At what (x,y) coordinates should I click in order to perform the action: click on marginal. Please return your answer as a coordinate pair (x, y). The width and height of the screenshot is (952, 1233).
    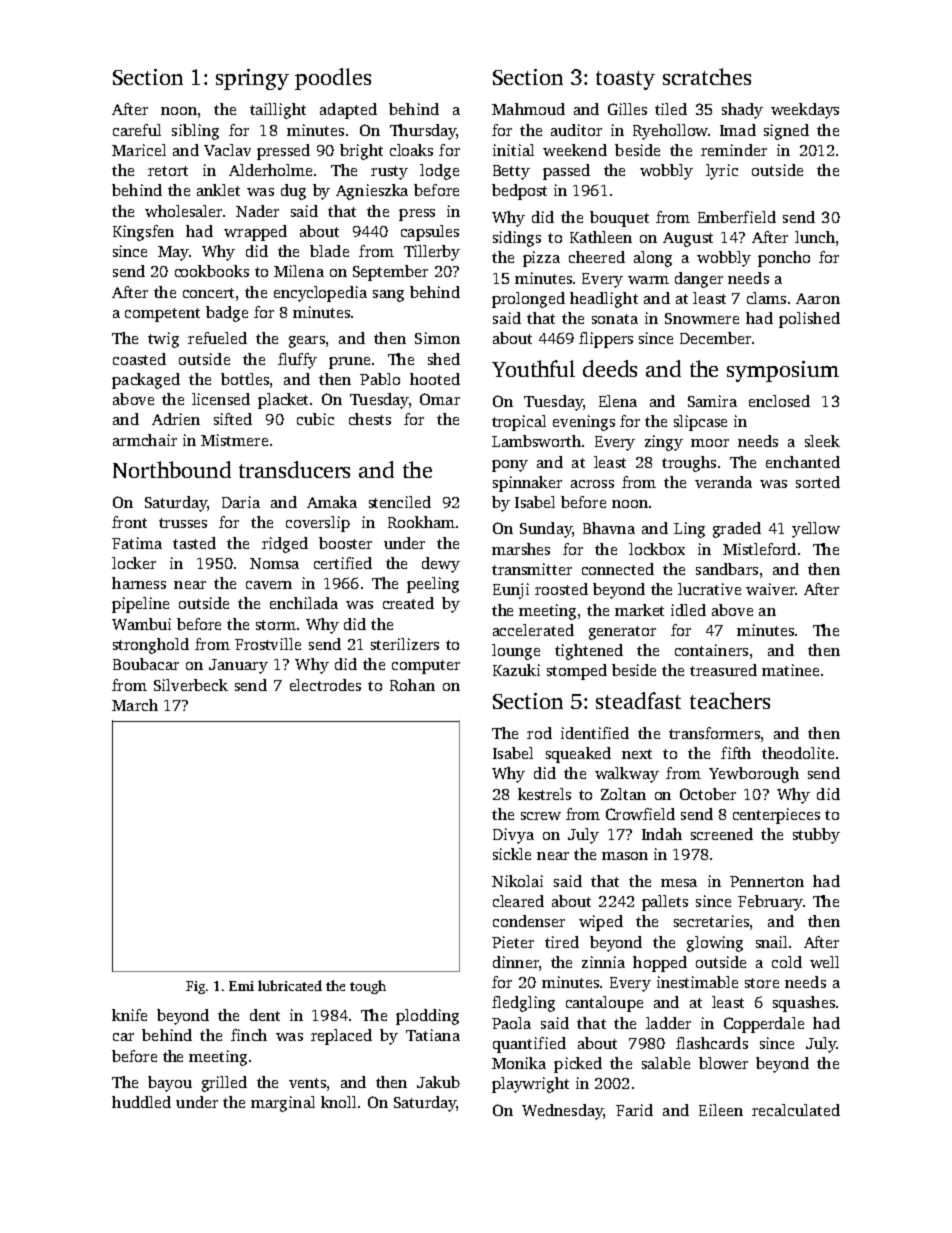
    Looking at the image, I should click on (283, 1104).
